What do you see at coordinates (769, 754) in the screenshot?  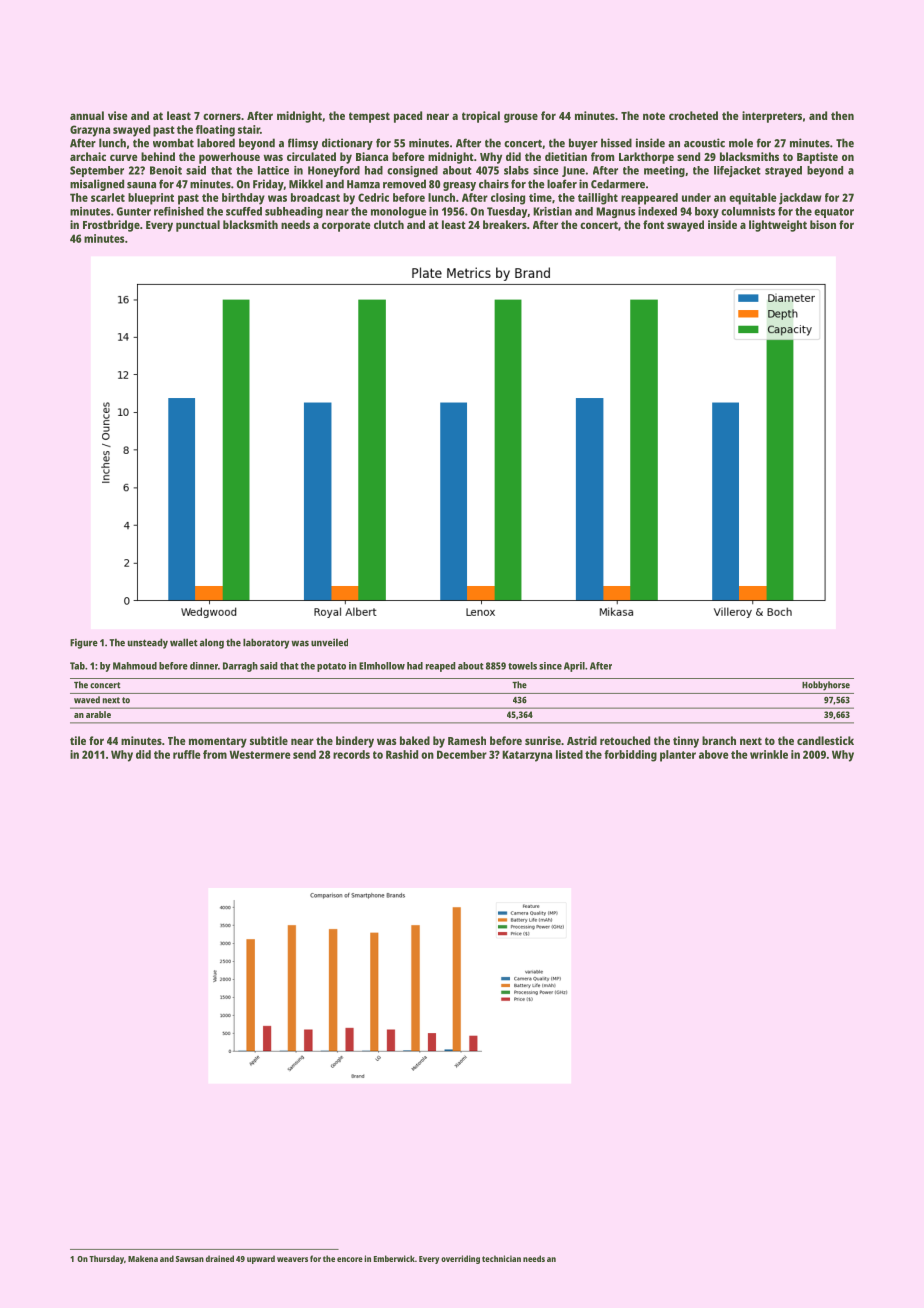 I see `wrinkle` at bounding box center [769, 754].
